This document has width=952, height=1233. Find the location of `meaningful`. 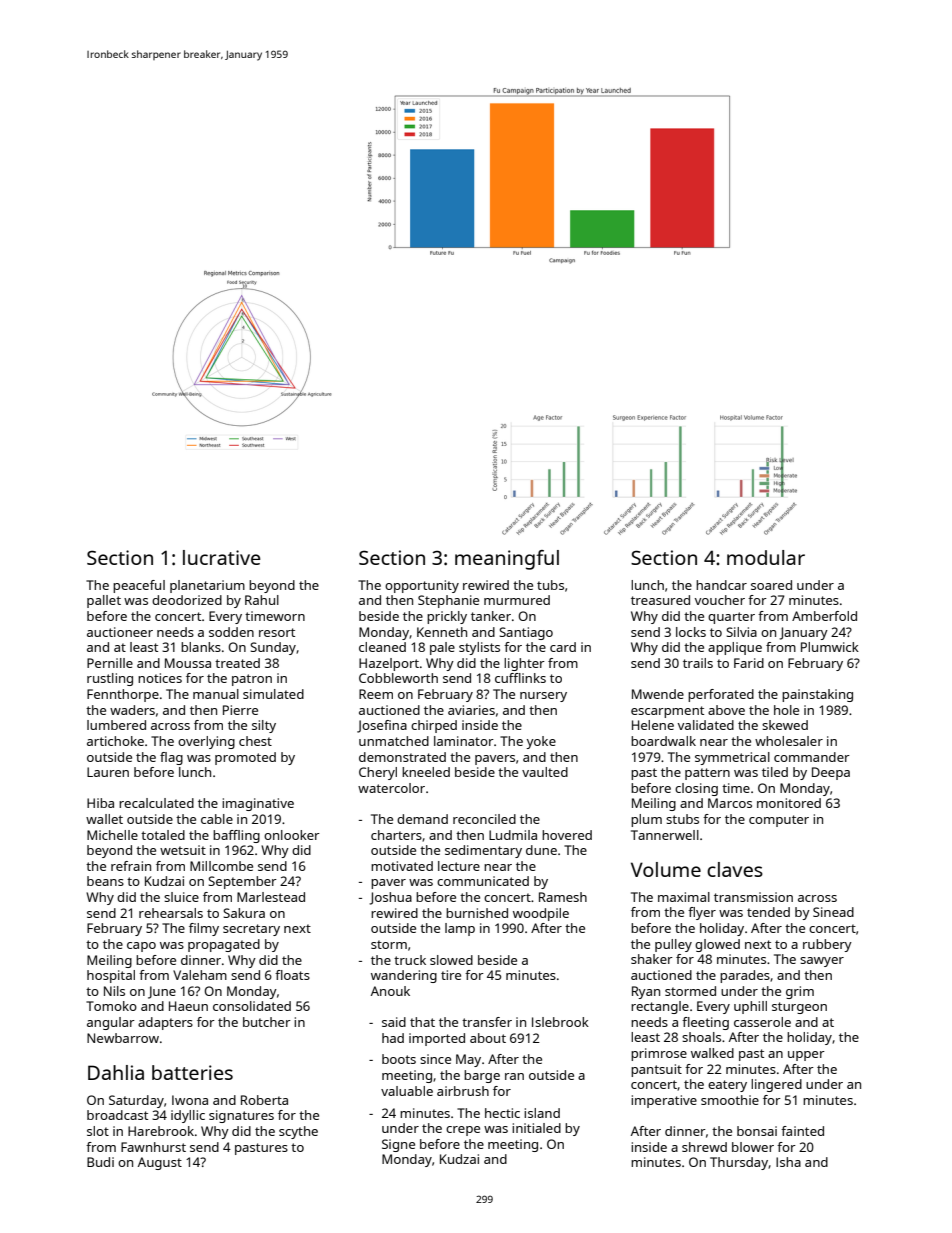

meaningful is located at coordinates (507, 560).
